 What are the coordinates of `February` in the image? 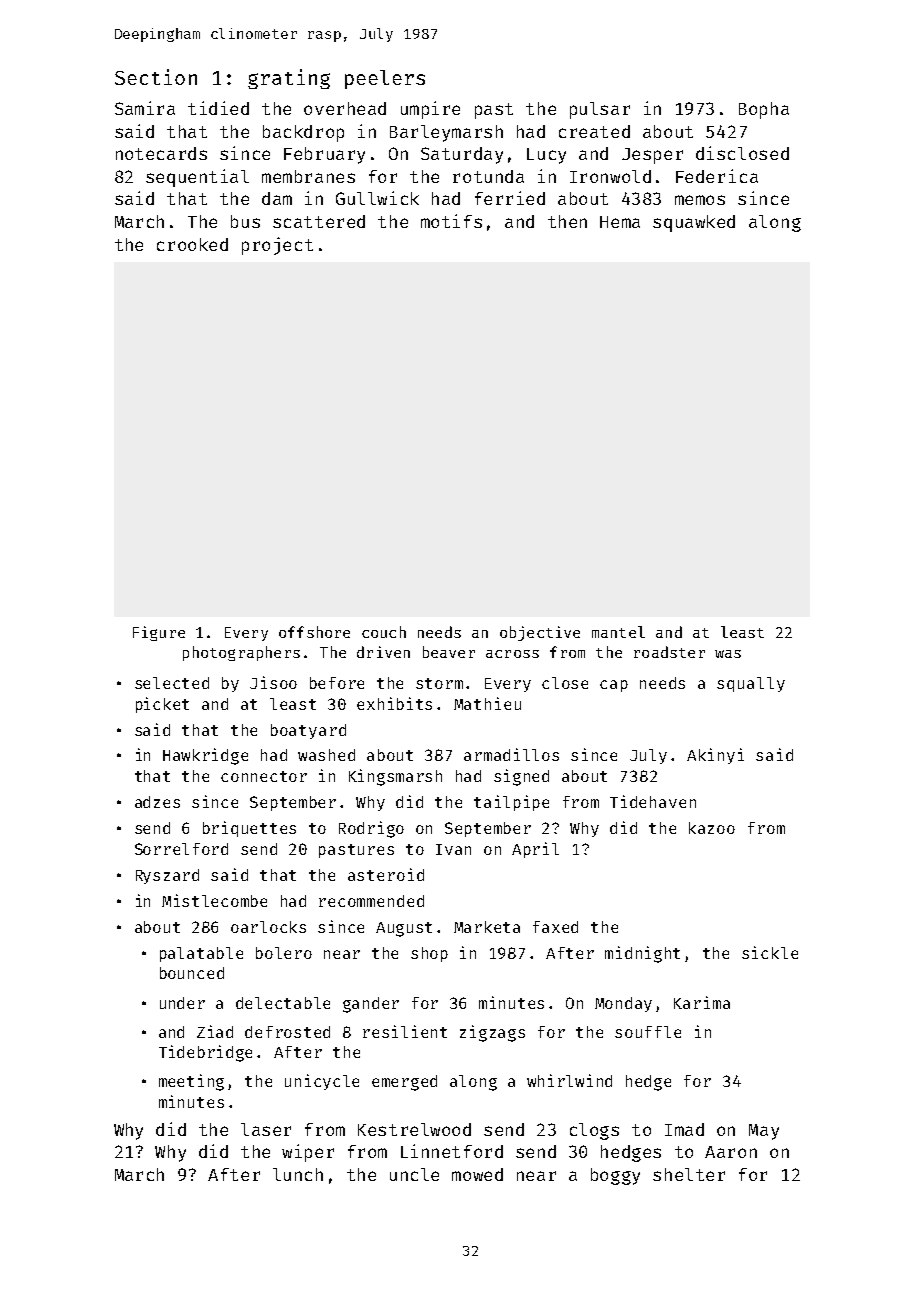 It's located at (324, 155).
